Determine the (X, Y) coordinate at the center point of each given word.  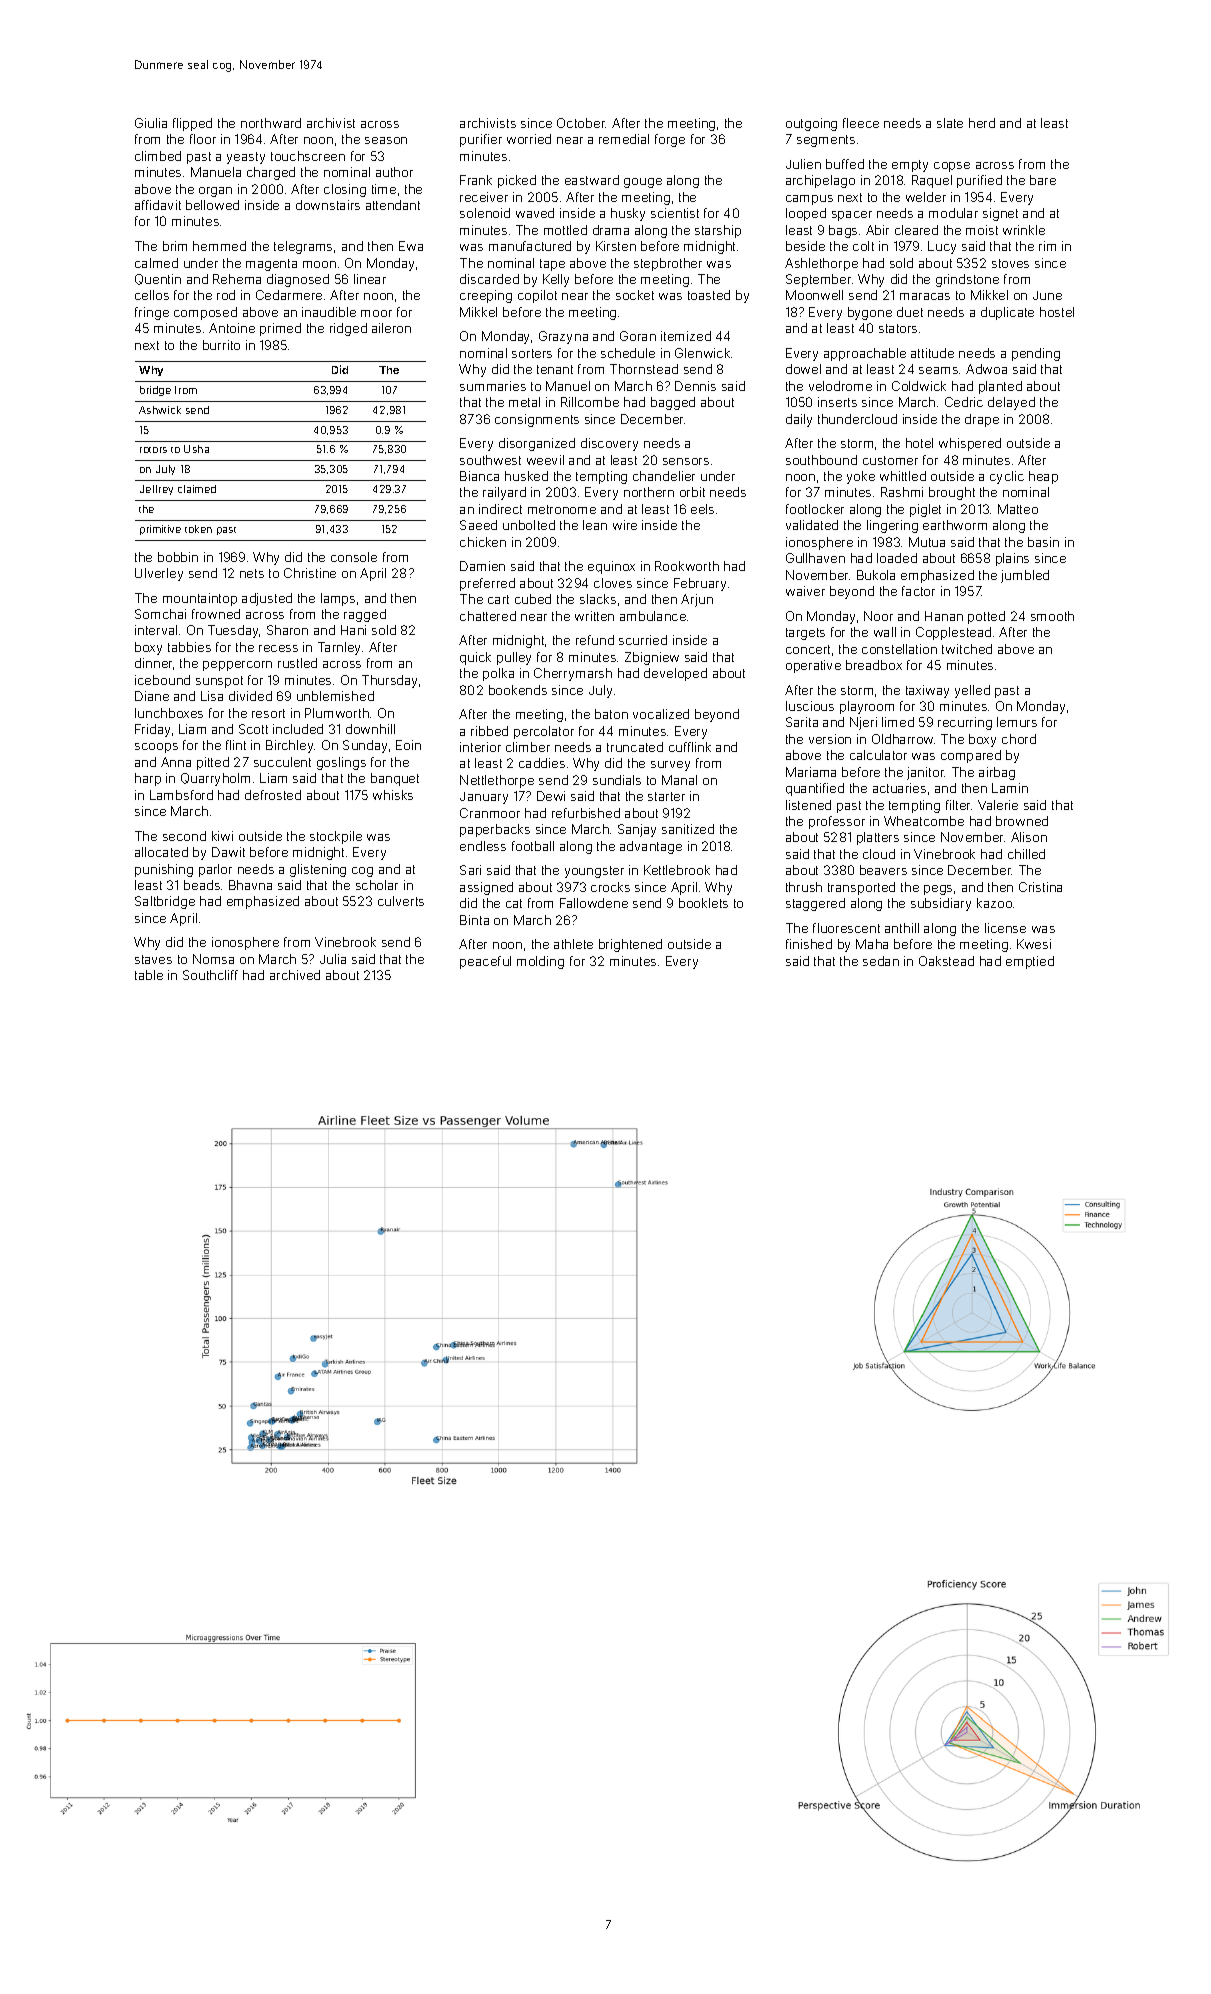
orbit (692, 492)
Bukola (876, 575)
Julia (333, 959)
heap (1043, 477)
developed (675, 674)
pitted (213, 763)
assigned (486, 888)
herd (982, 123)
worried (529, 139)
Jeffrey (156, 490)
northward (271, 123)
